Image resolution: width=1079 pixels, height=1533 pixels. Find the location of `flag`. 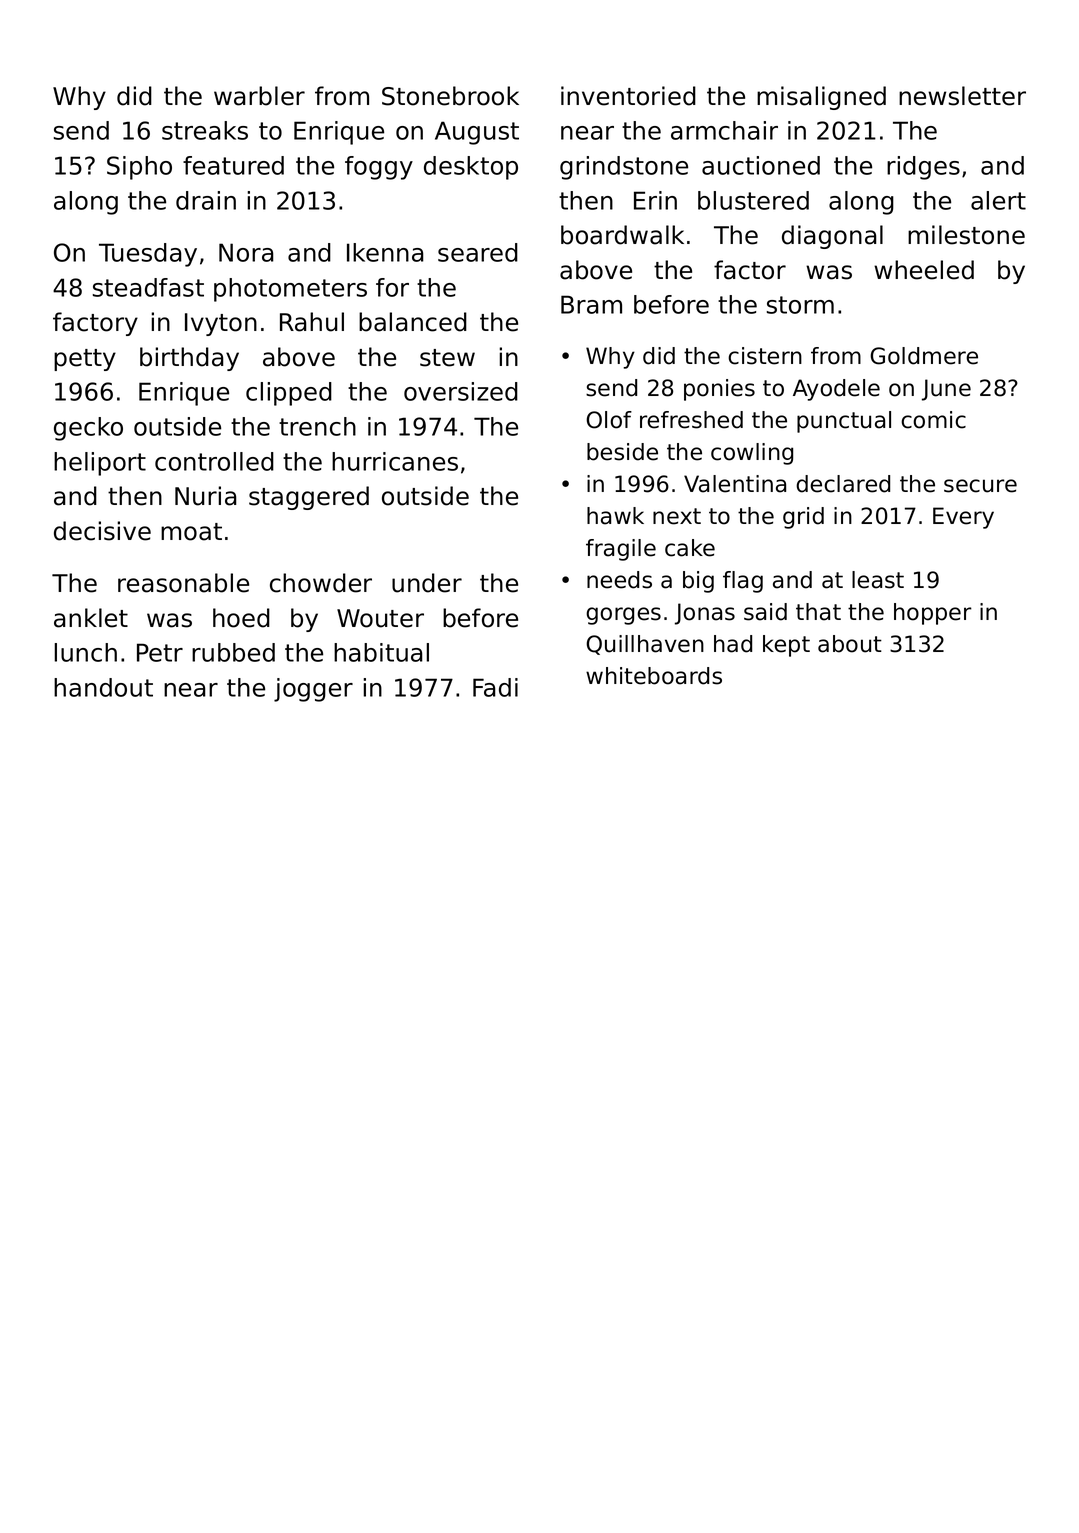

flag is located at coordinates (743, 582).
